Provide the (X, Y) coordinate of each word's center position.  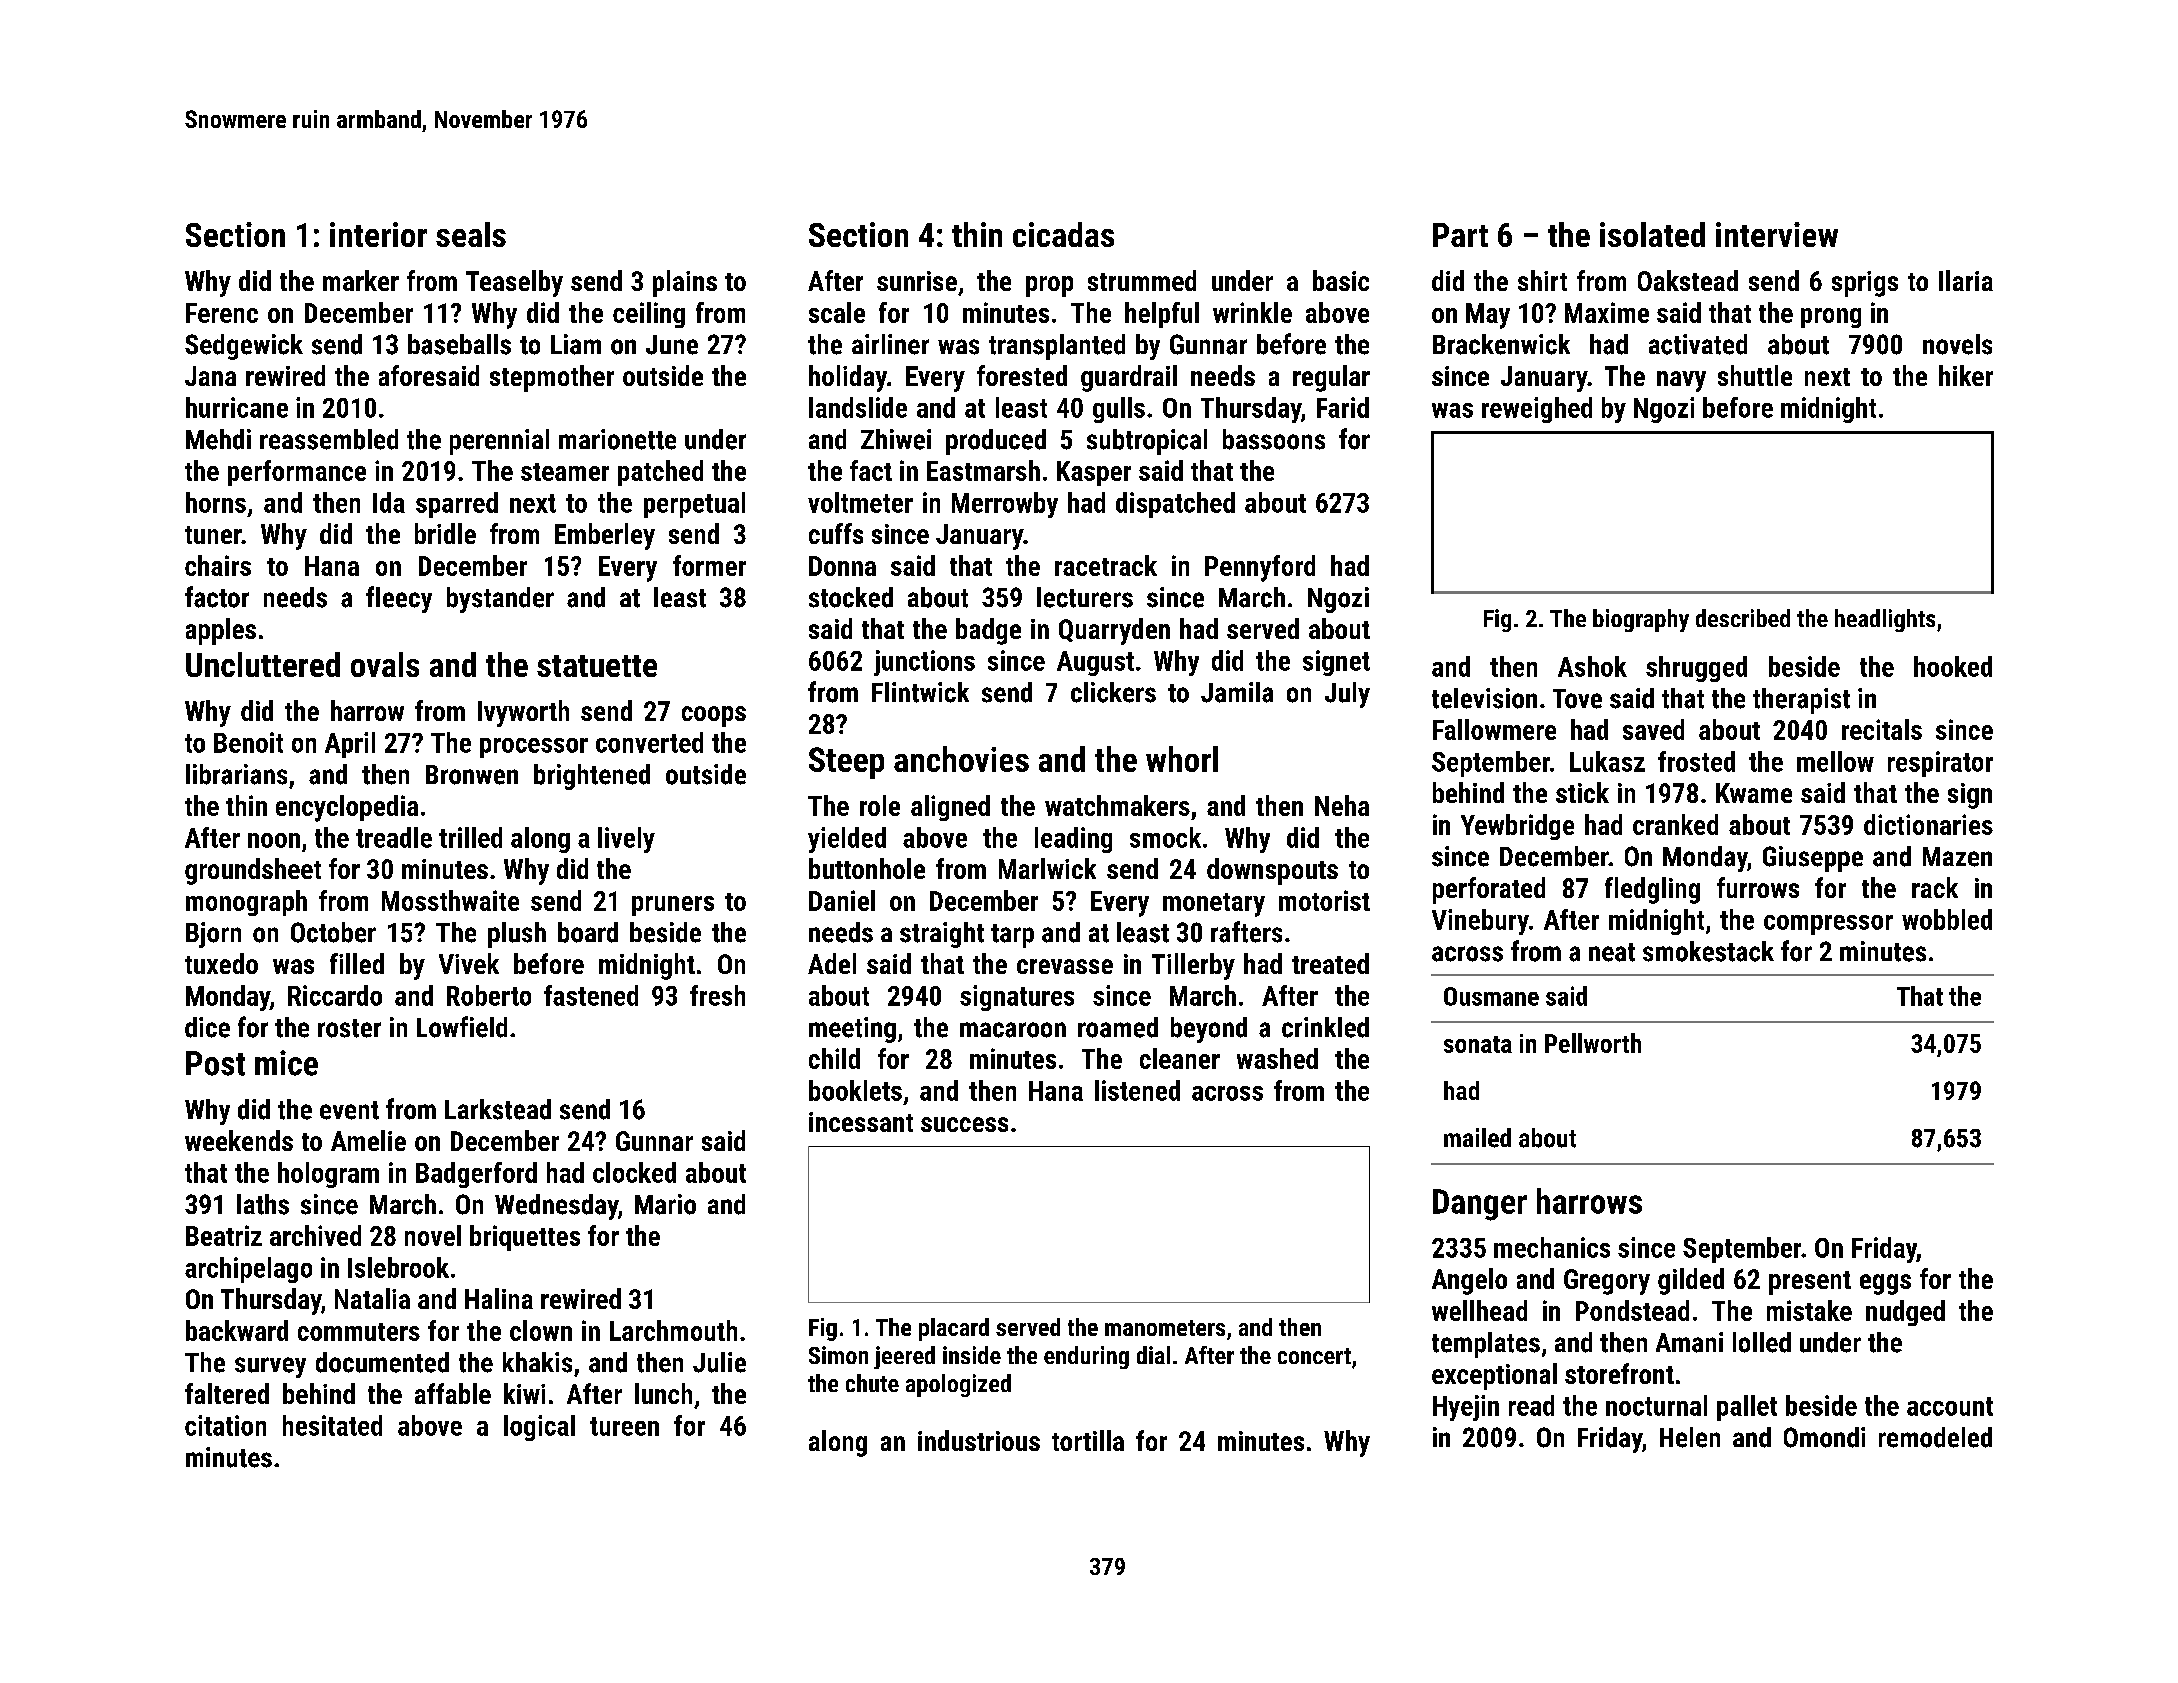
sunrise (917, 281)
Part (1460, 235)
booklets (855, 1090)
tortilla (1088, 1440)
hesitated (332, 1425)
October (333, 932)
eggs (1885, 1284)
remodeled (1935, 1437)
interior (378, 234)
